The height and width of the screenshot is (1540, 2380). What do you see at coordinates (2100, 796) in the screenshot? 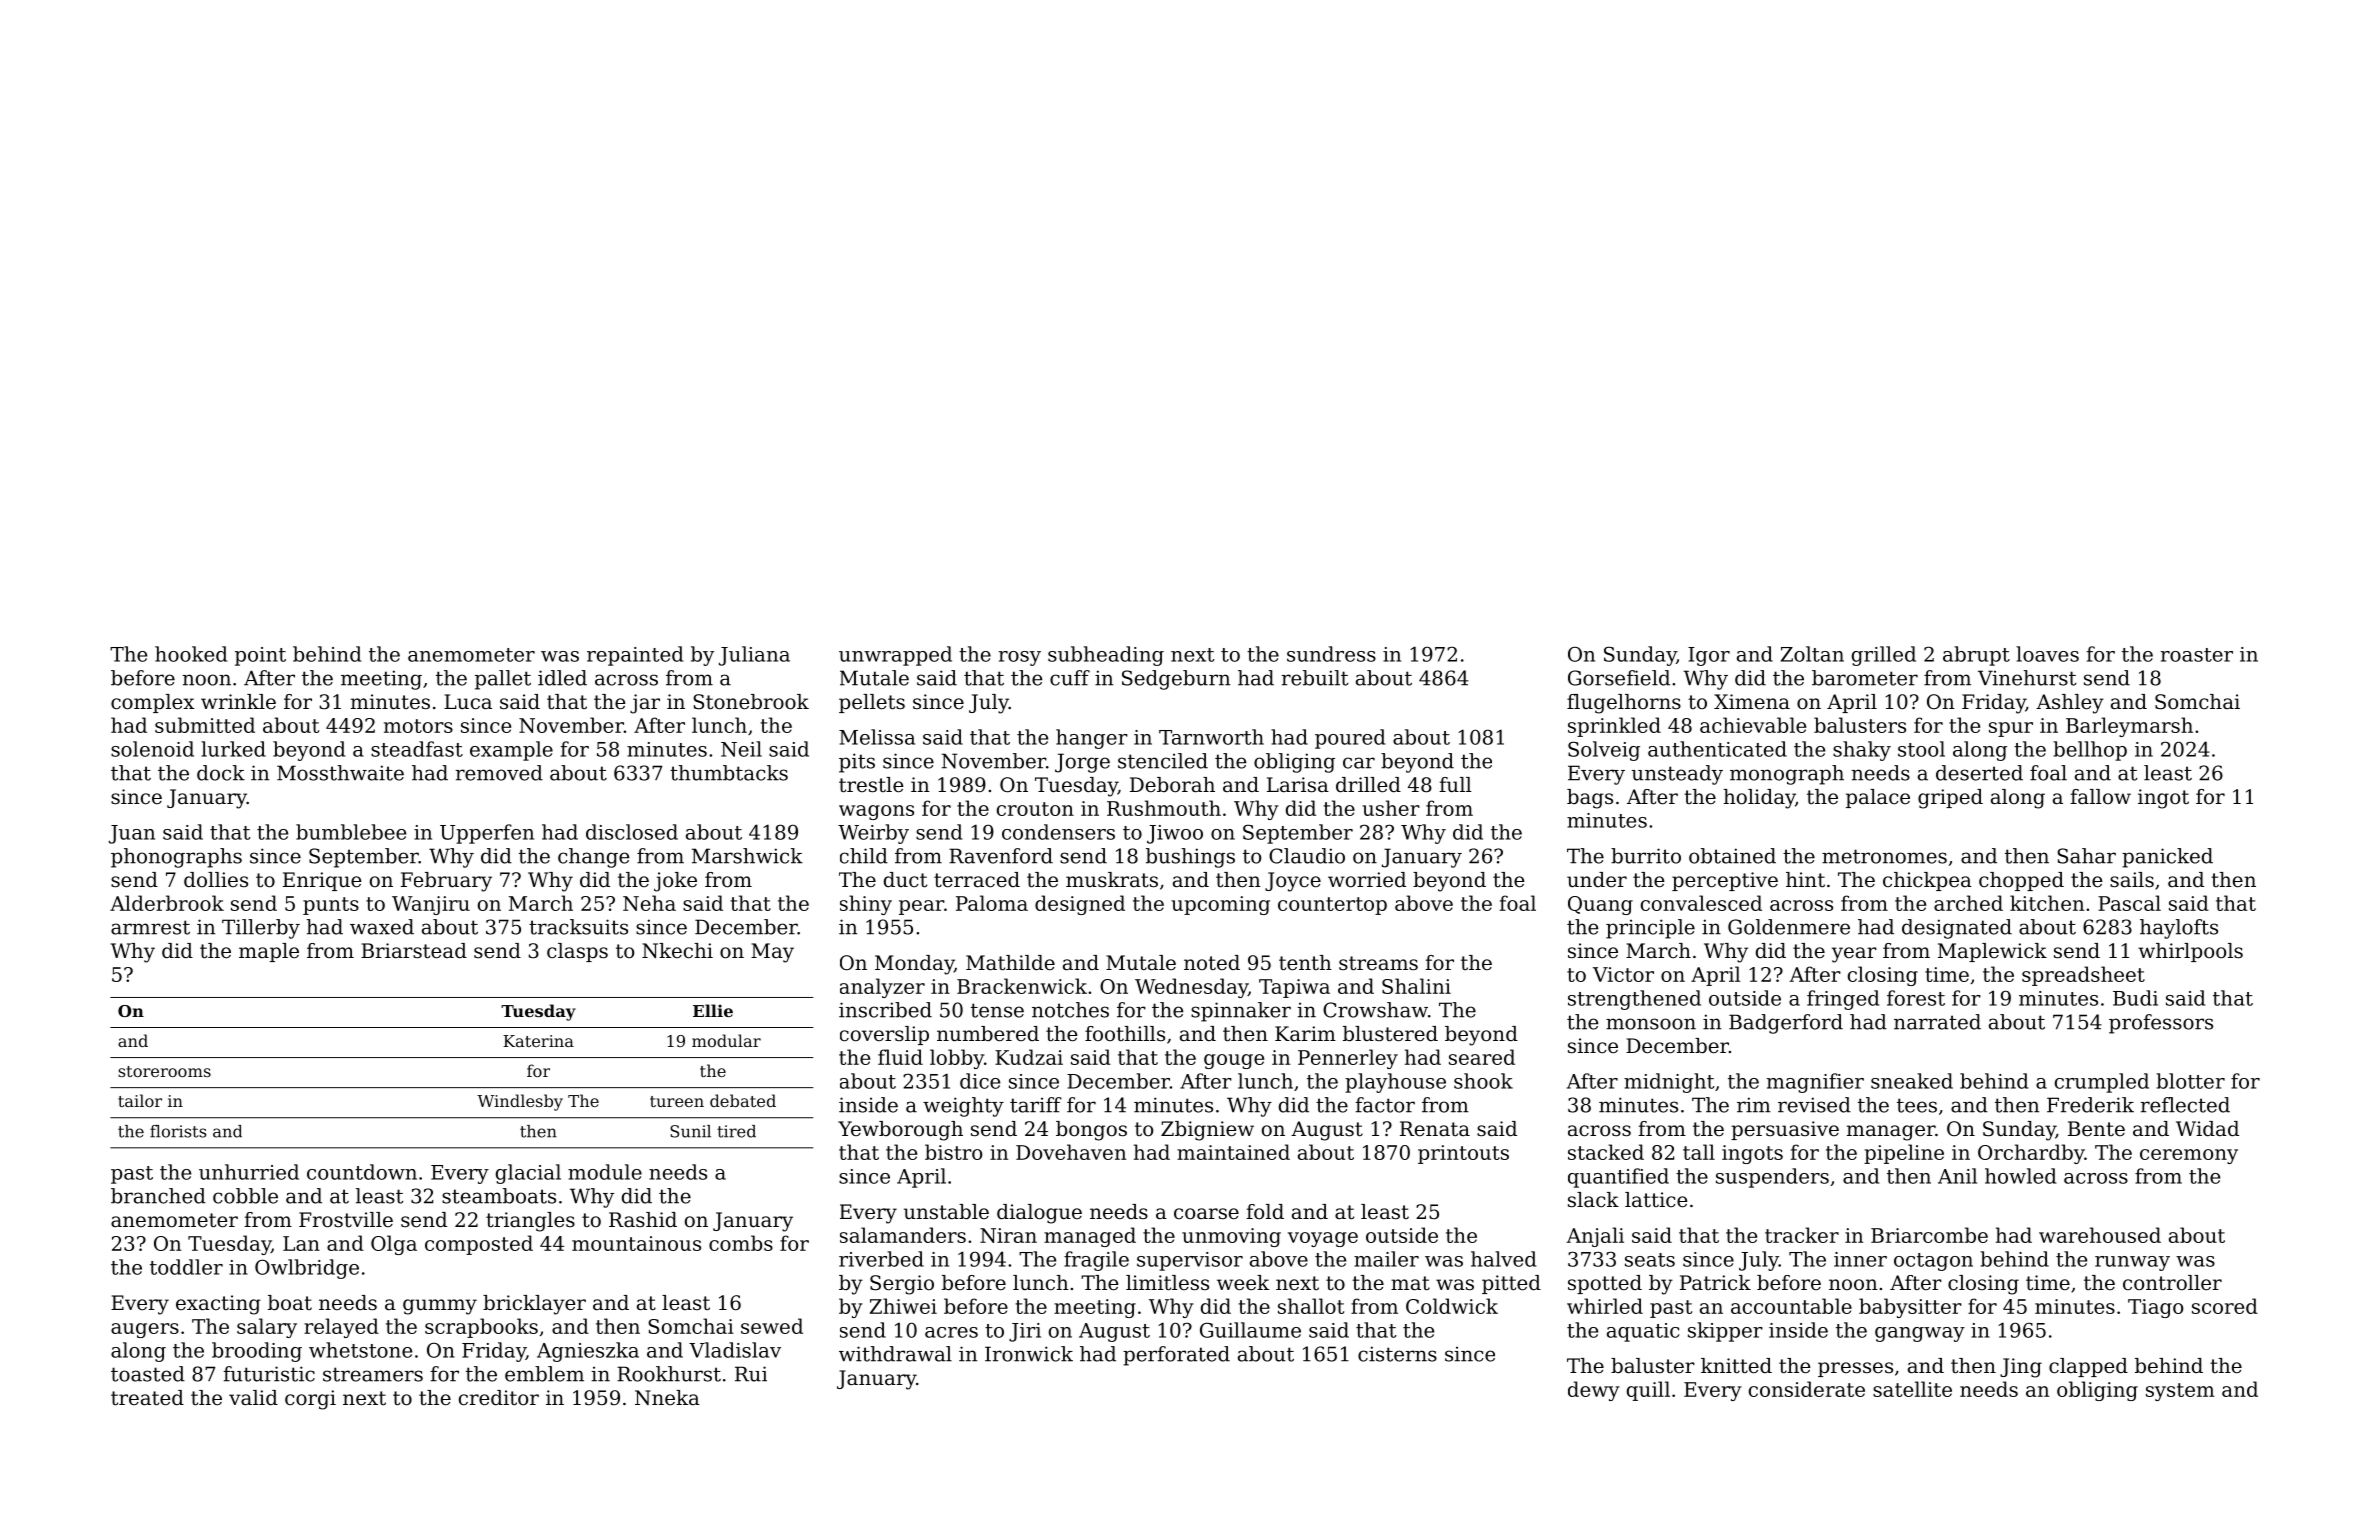
I see `fallow` at bounding box center [2100, 796].
